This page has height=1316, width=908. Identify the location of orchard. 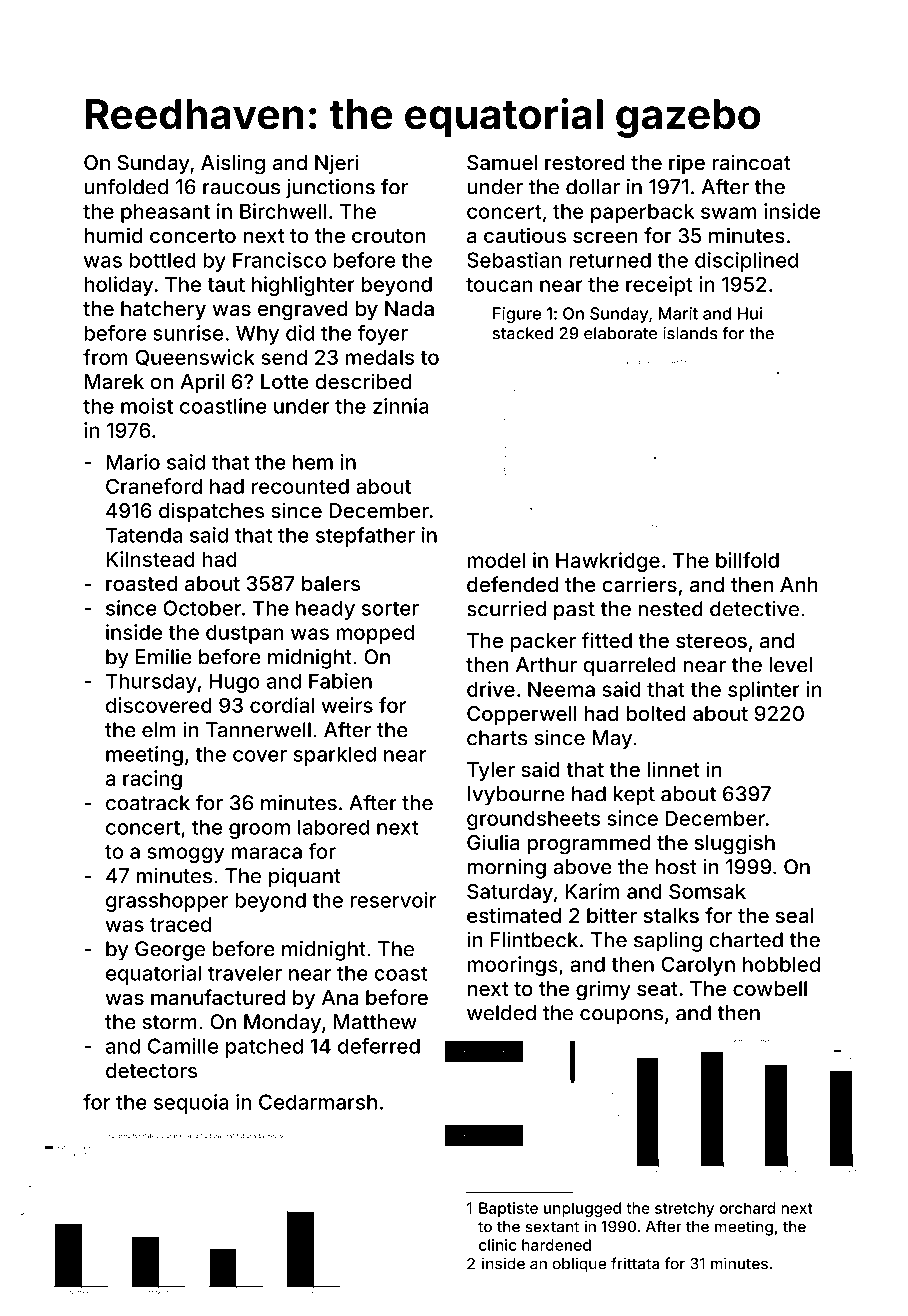
(747, 1208).
